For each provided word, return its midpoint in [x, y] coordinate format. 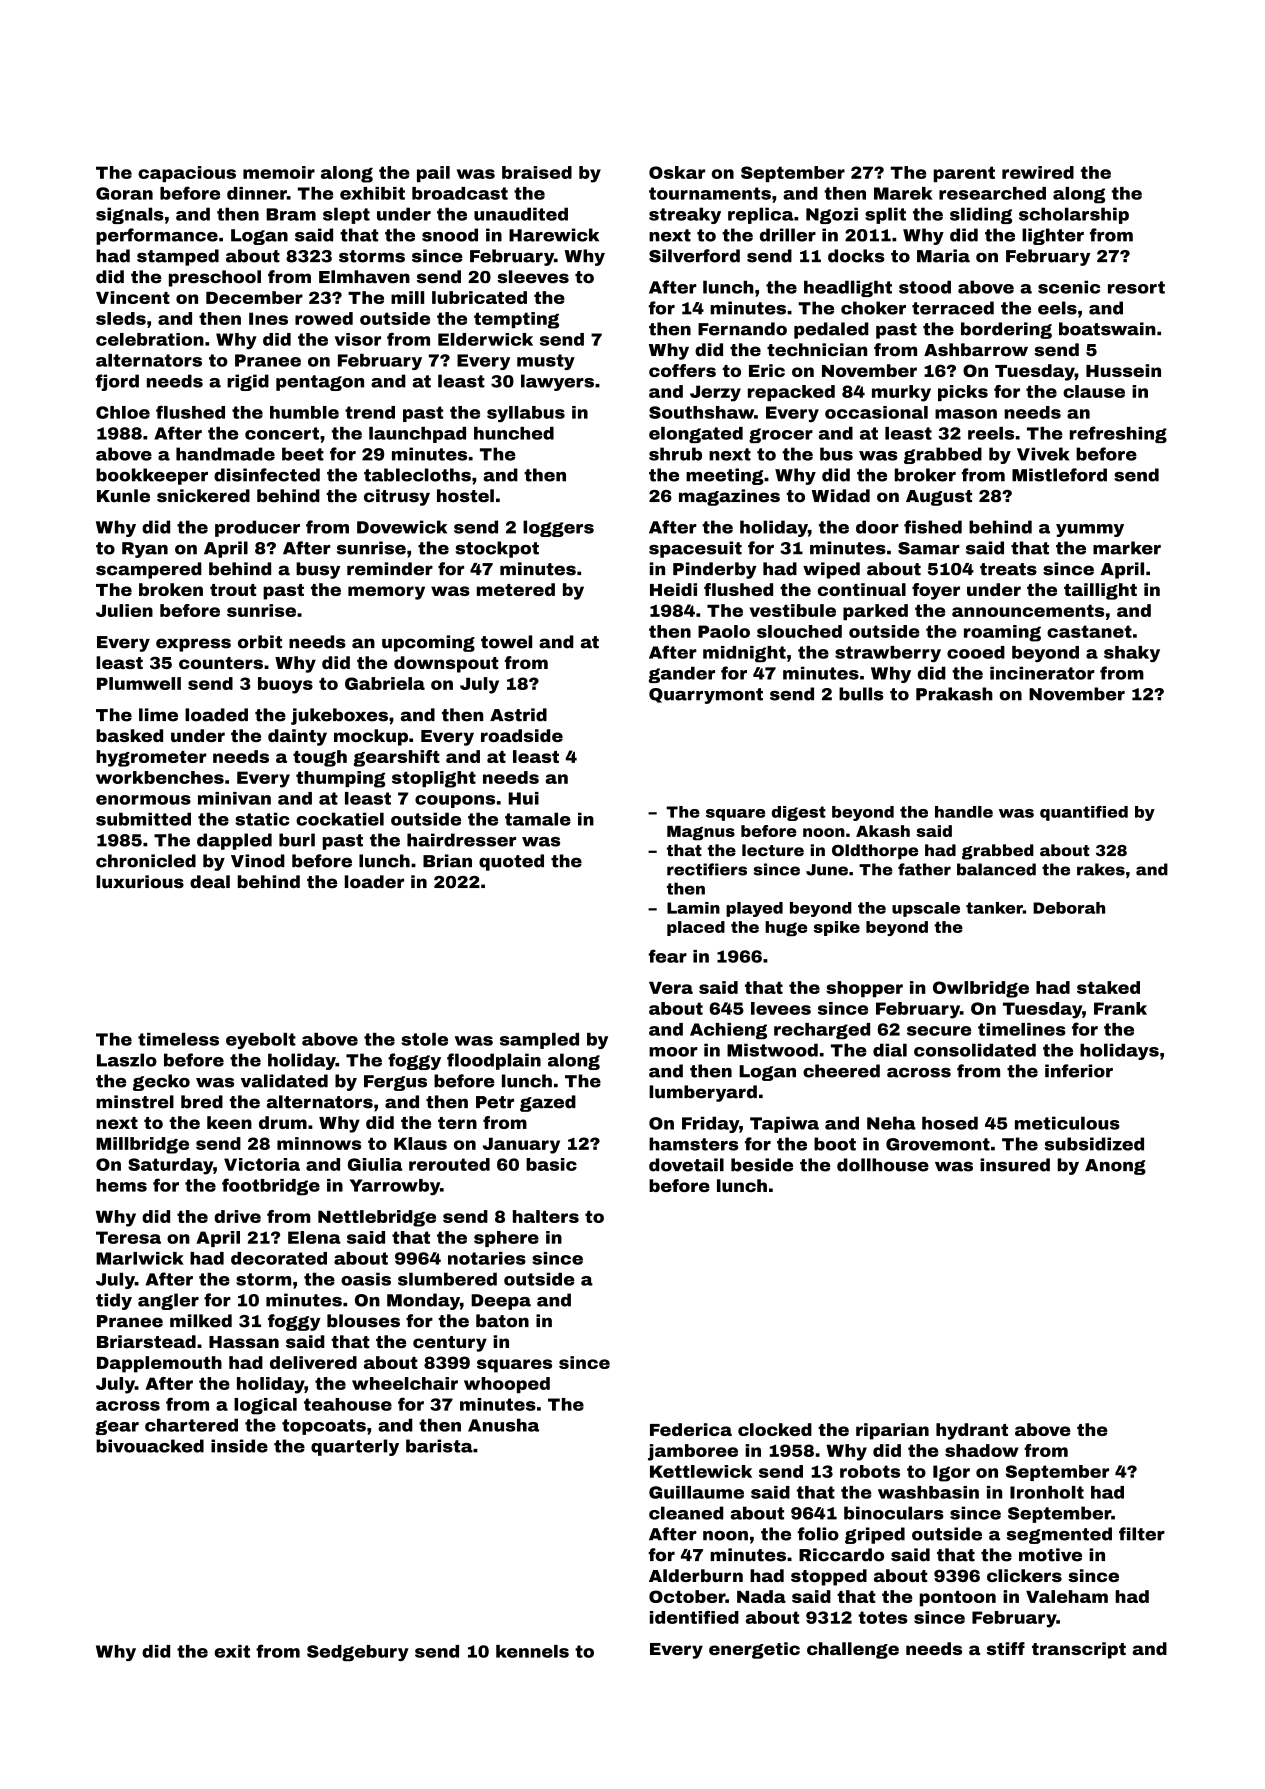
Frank [1120, 1008]
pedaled [831, 330]
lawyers [557, 382]
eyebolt [261, 1041]
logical [265, 1406]
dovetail [686, 1165]
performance [157, 236]
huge [786, 928]
